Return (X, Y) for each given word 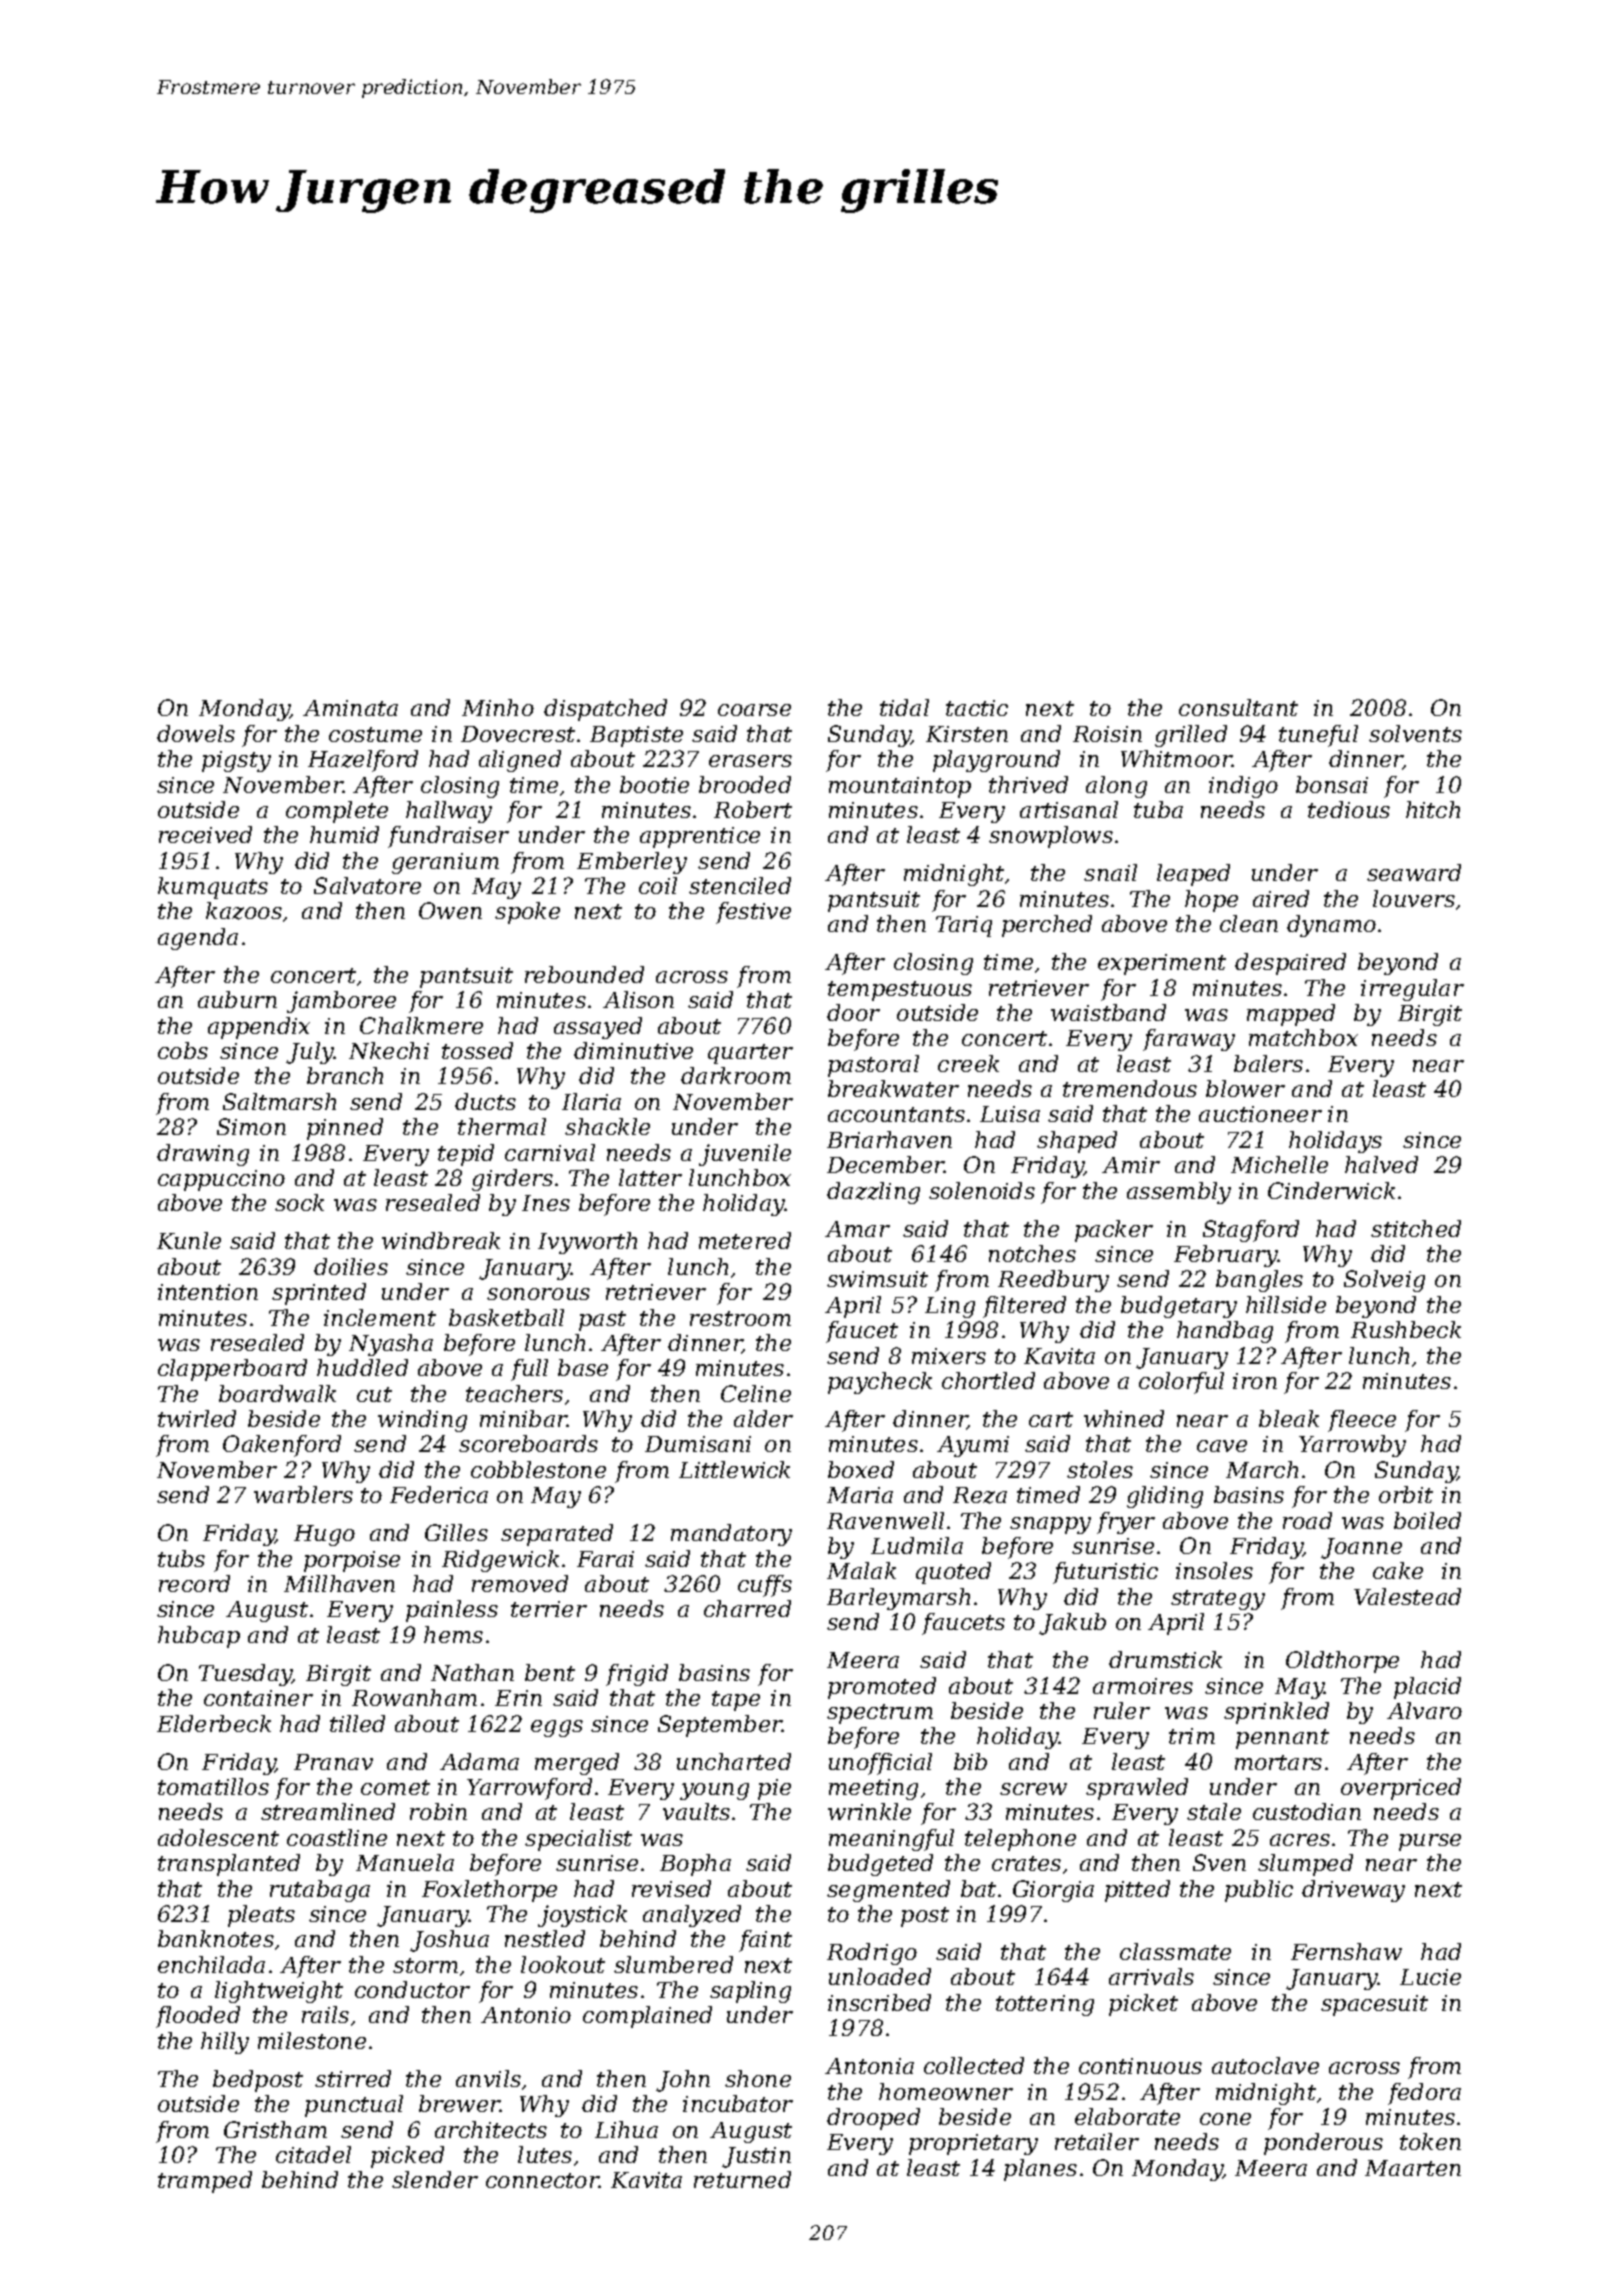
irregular (1412, 990)
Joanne (1361, 1548)
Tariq (964, 926)
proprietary (973, 2144)
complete (337, 812)
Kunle (189, 1240)
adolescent (218, 1837)
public (1259, 1891)
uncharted (734, 1761)
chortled (988, 1380)
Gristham (275, 2129)
